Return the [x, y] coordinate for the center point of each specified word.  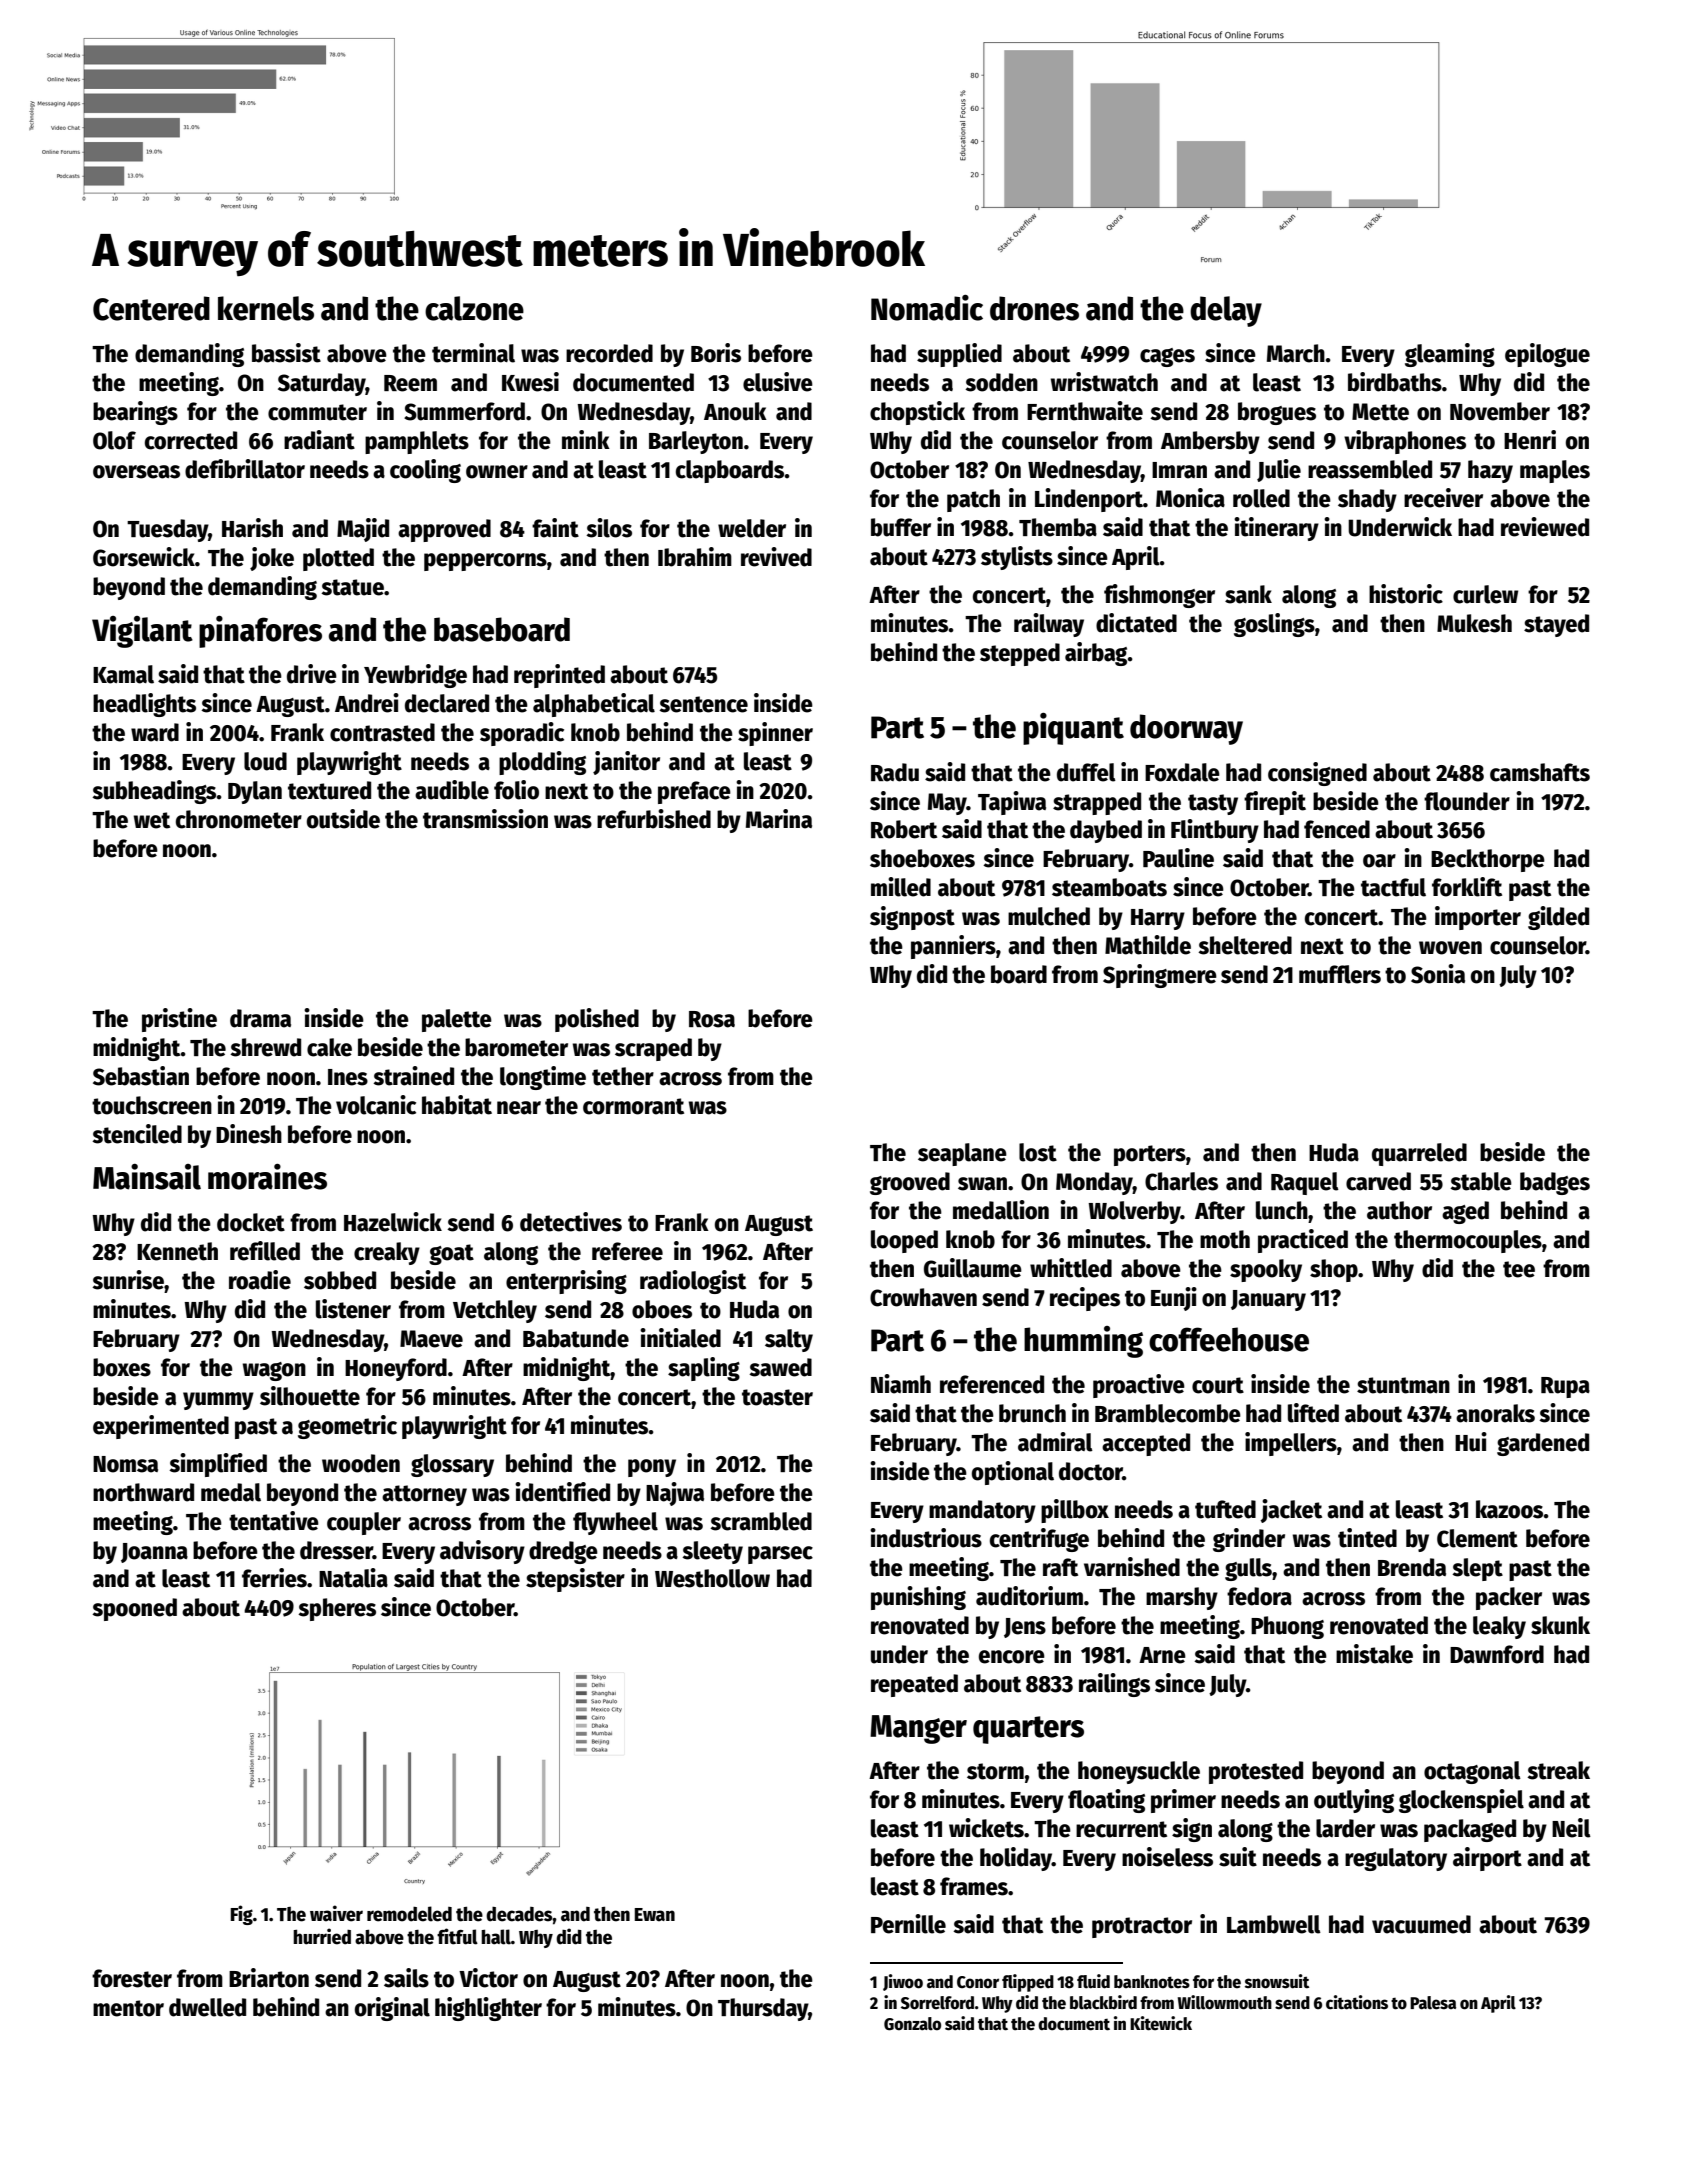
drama [260, 1018]
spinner [775, 734]
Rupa [1565, 1387]
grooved [910, 1183]
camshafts [1540, 772]
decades [519, 1914]
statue [352, 587]
